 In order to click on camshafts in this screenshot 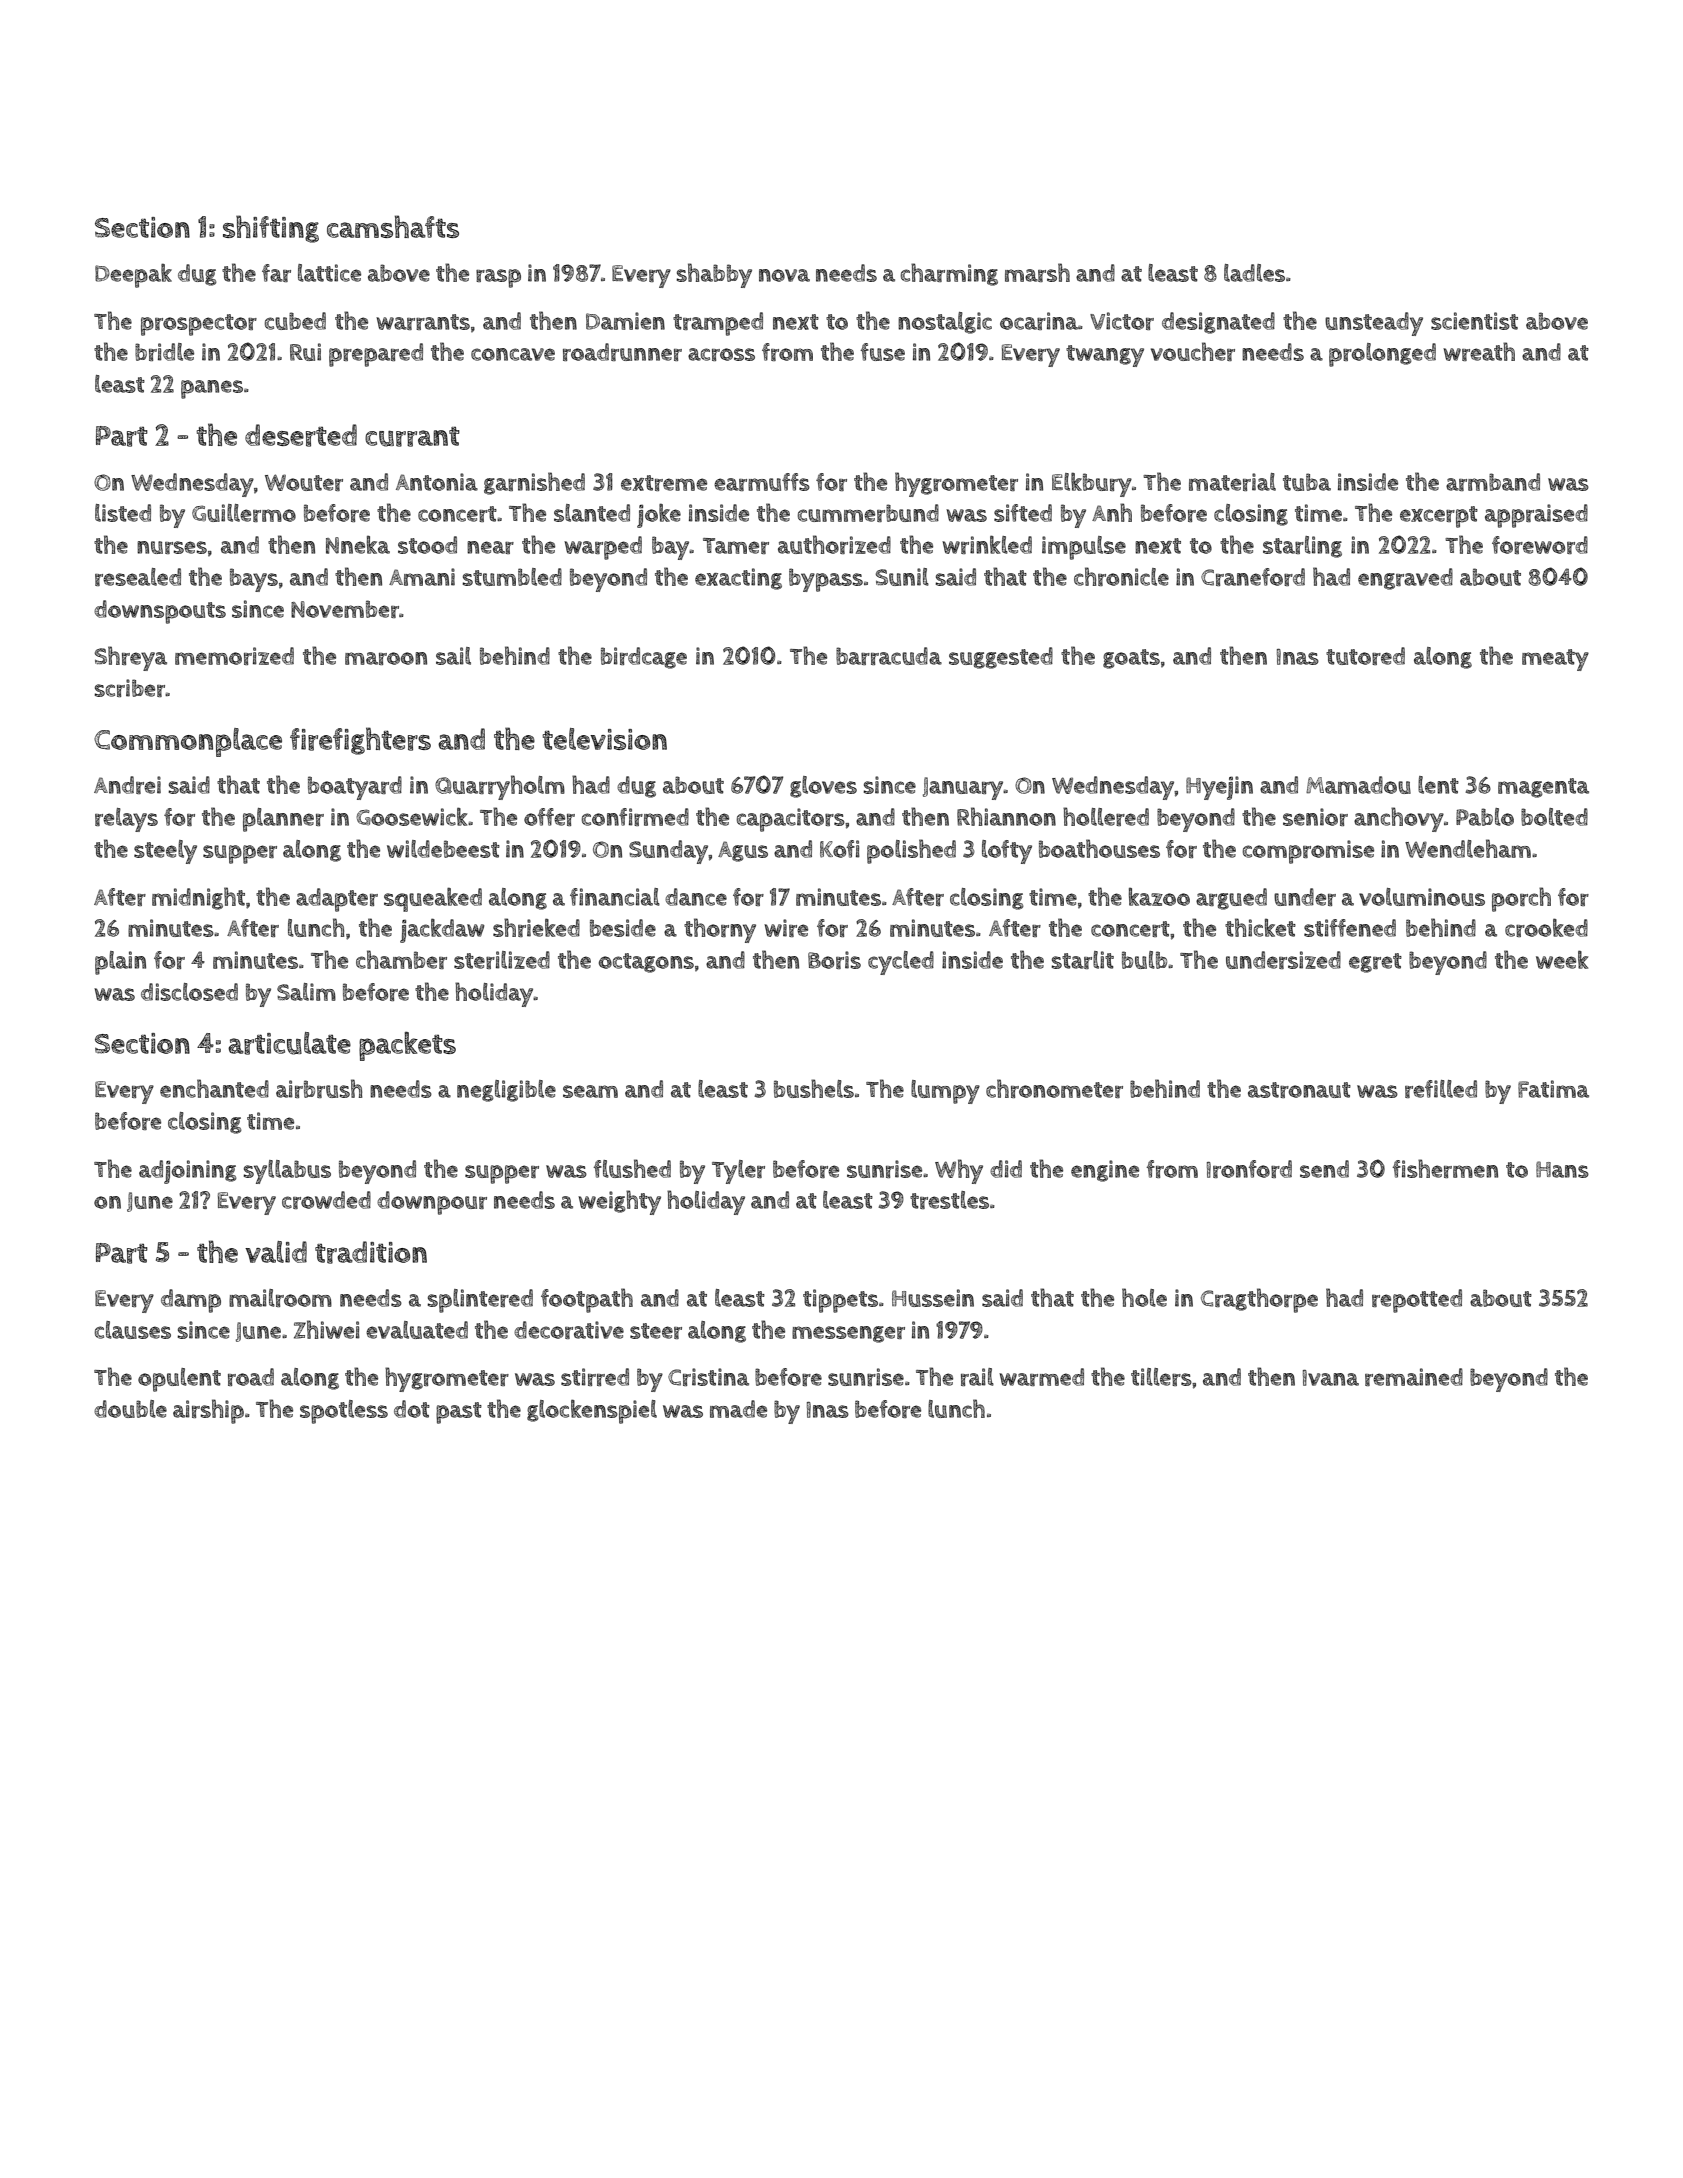, I will do `click(393, 226)`.
